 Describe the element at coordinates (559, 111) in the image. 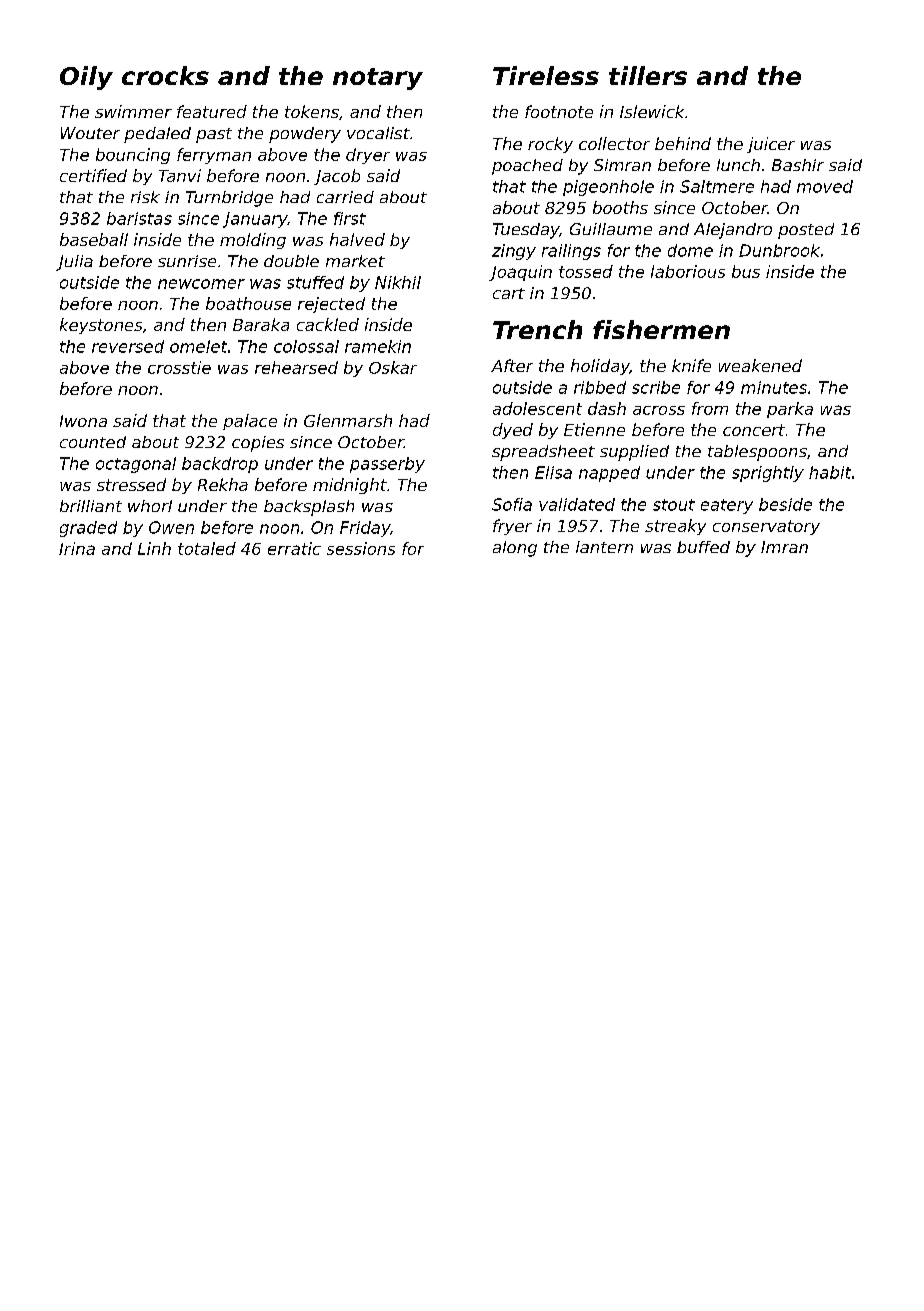

I see `footnote` at that location.
